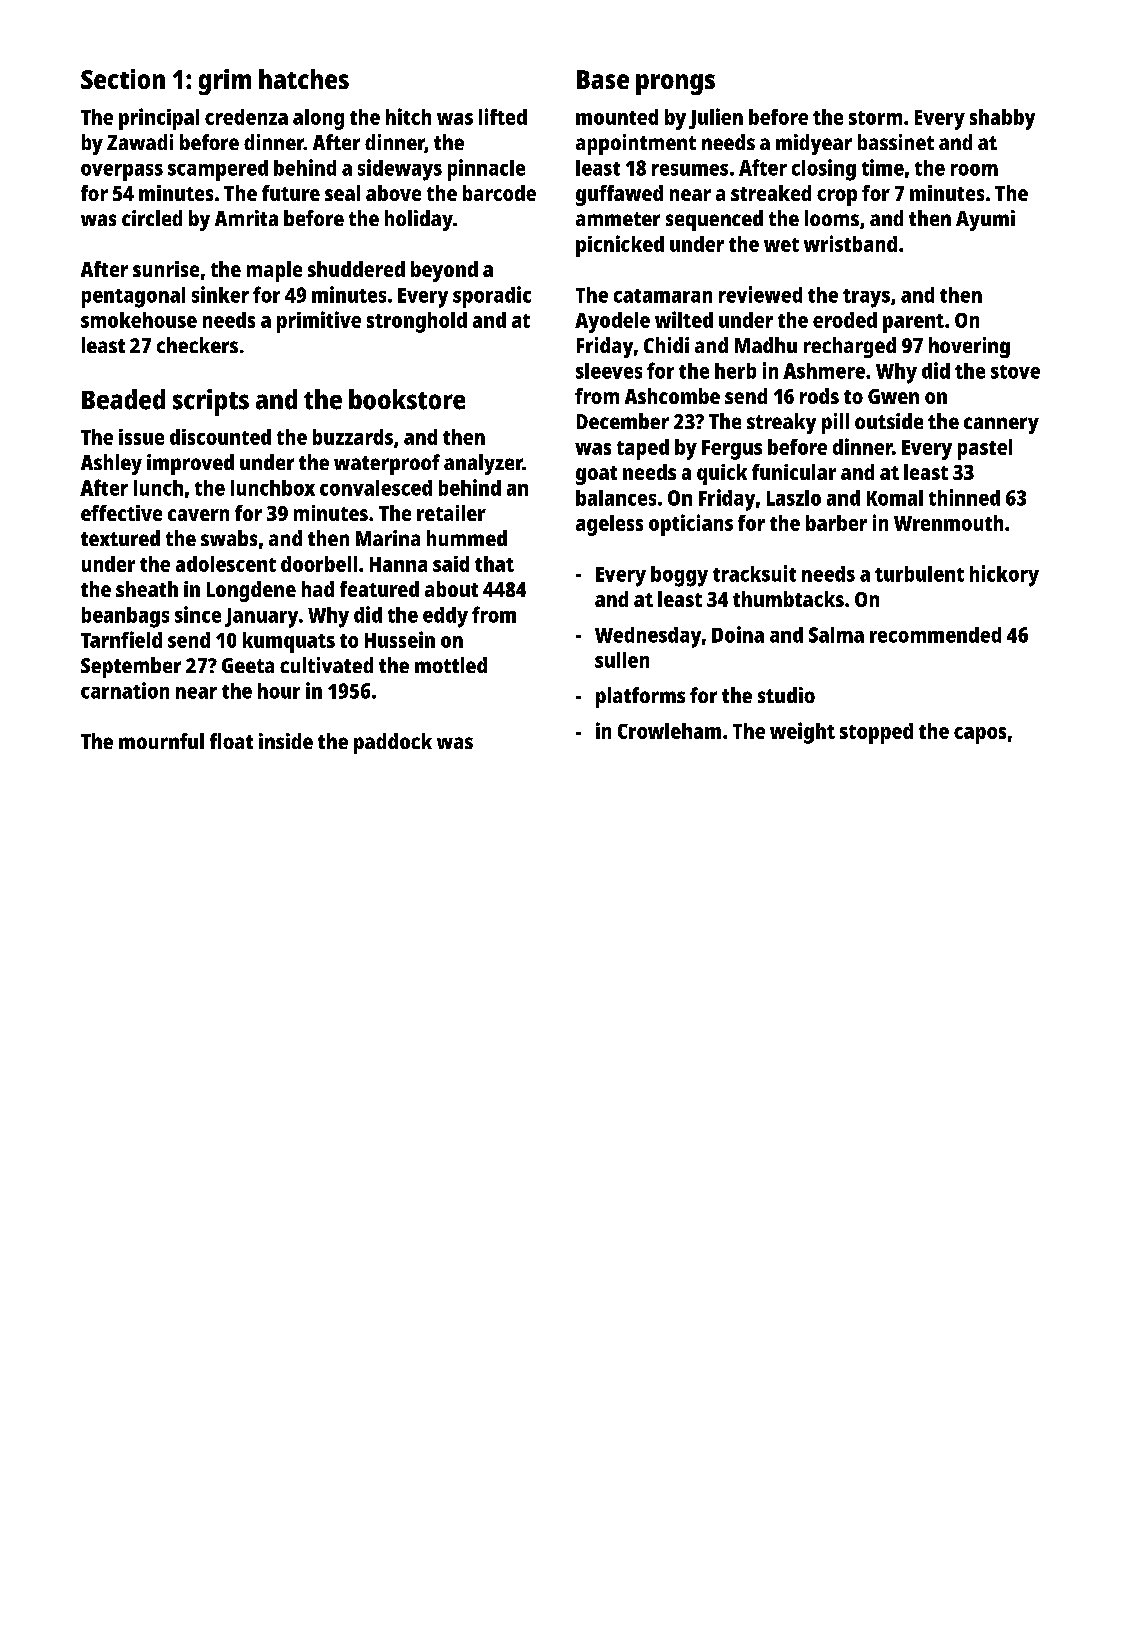  What do you see at coordinates (866, 298) in the page?
I see `trays` at bounding box center [866, 298].
